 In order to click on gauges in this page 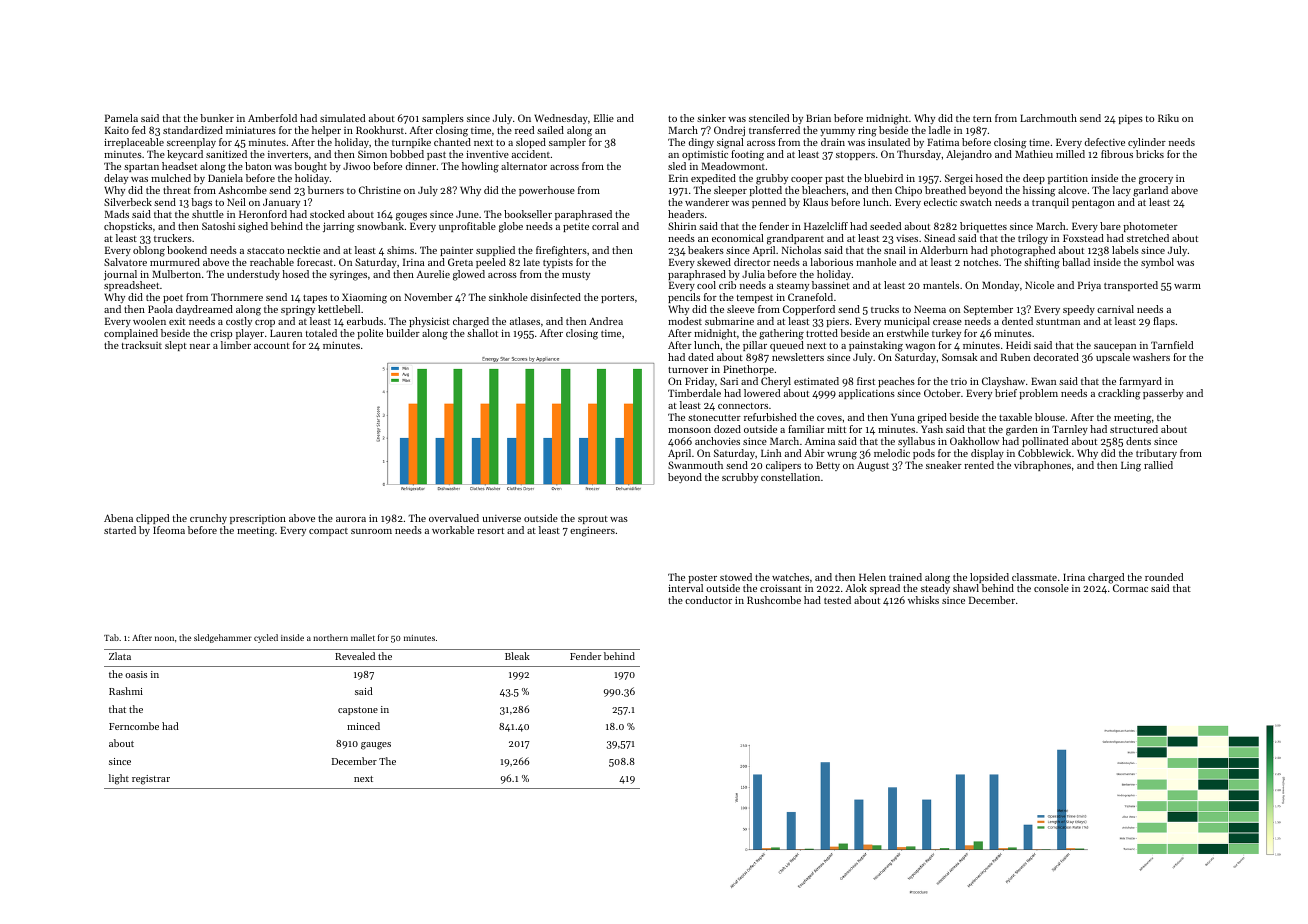, I will do `click(376, 746)`.
